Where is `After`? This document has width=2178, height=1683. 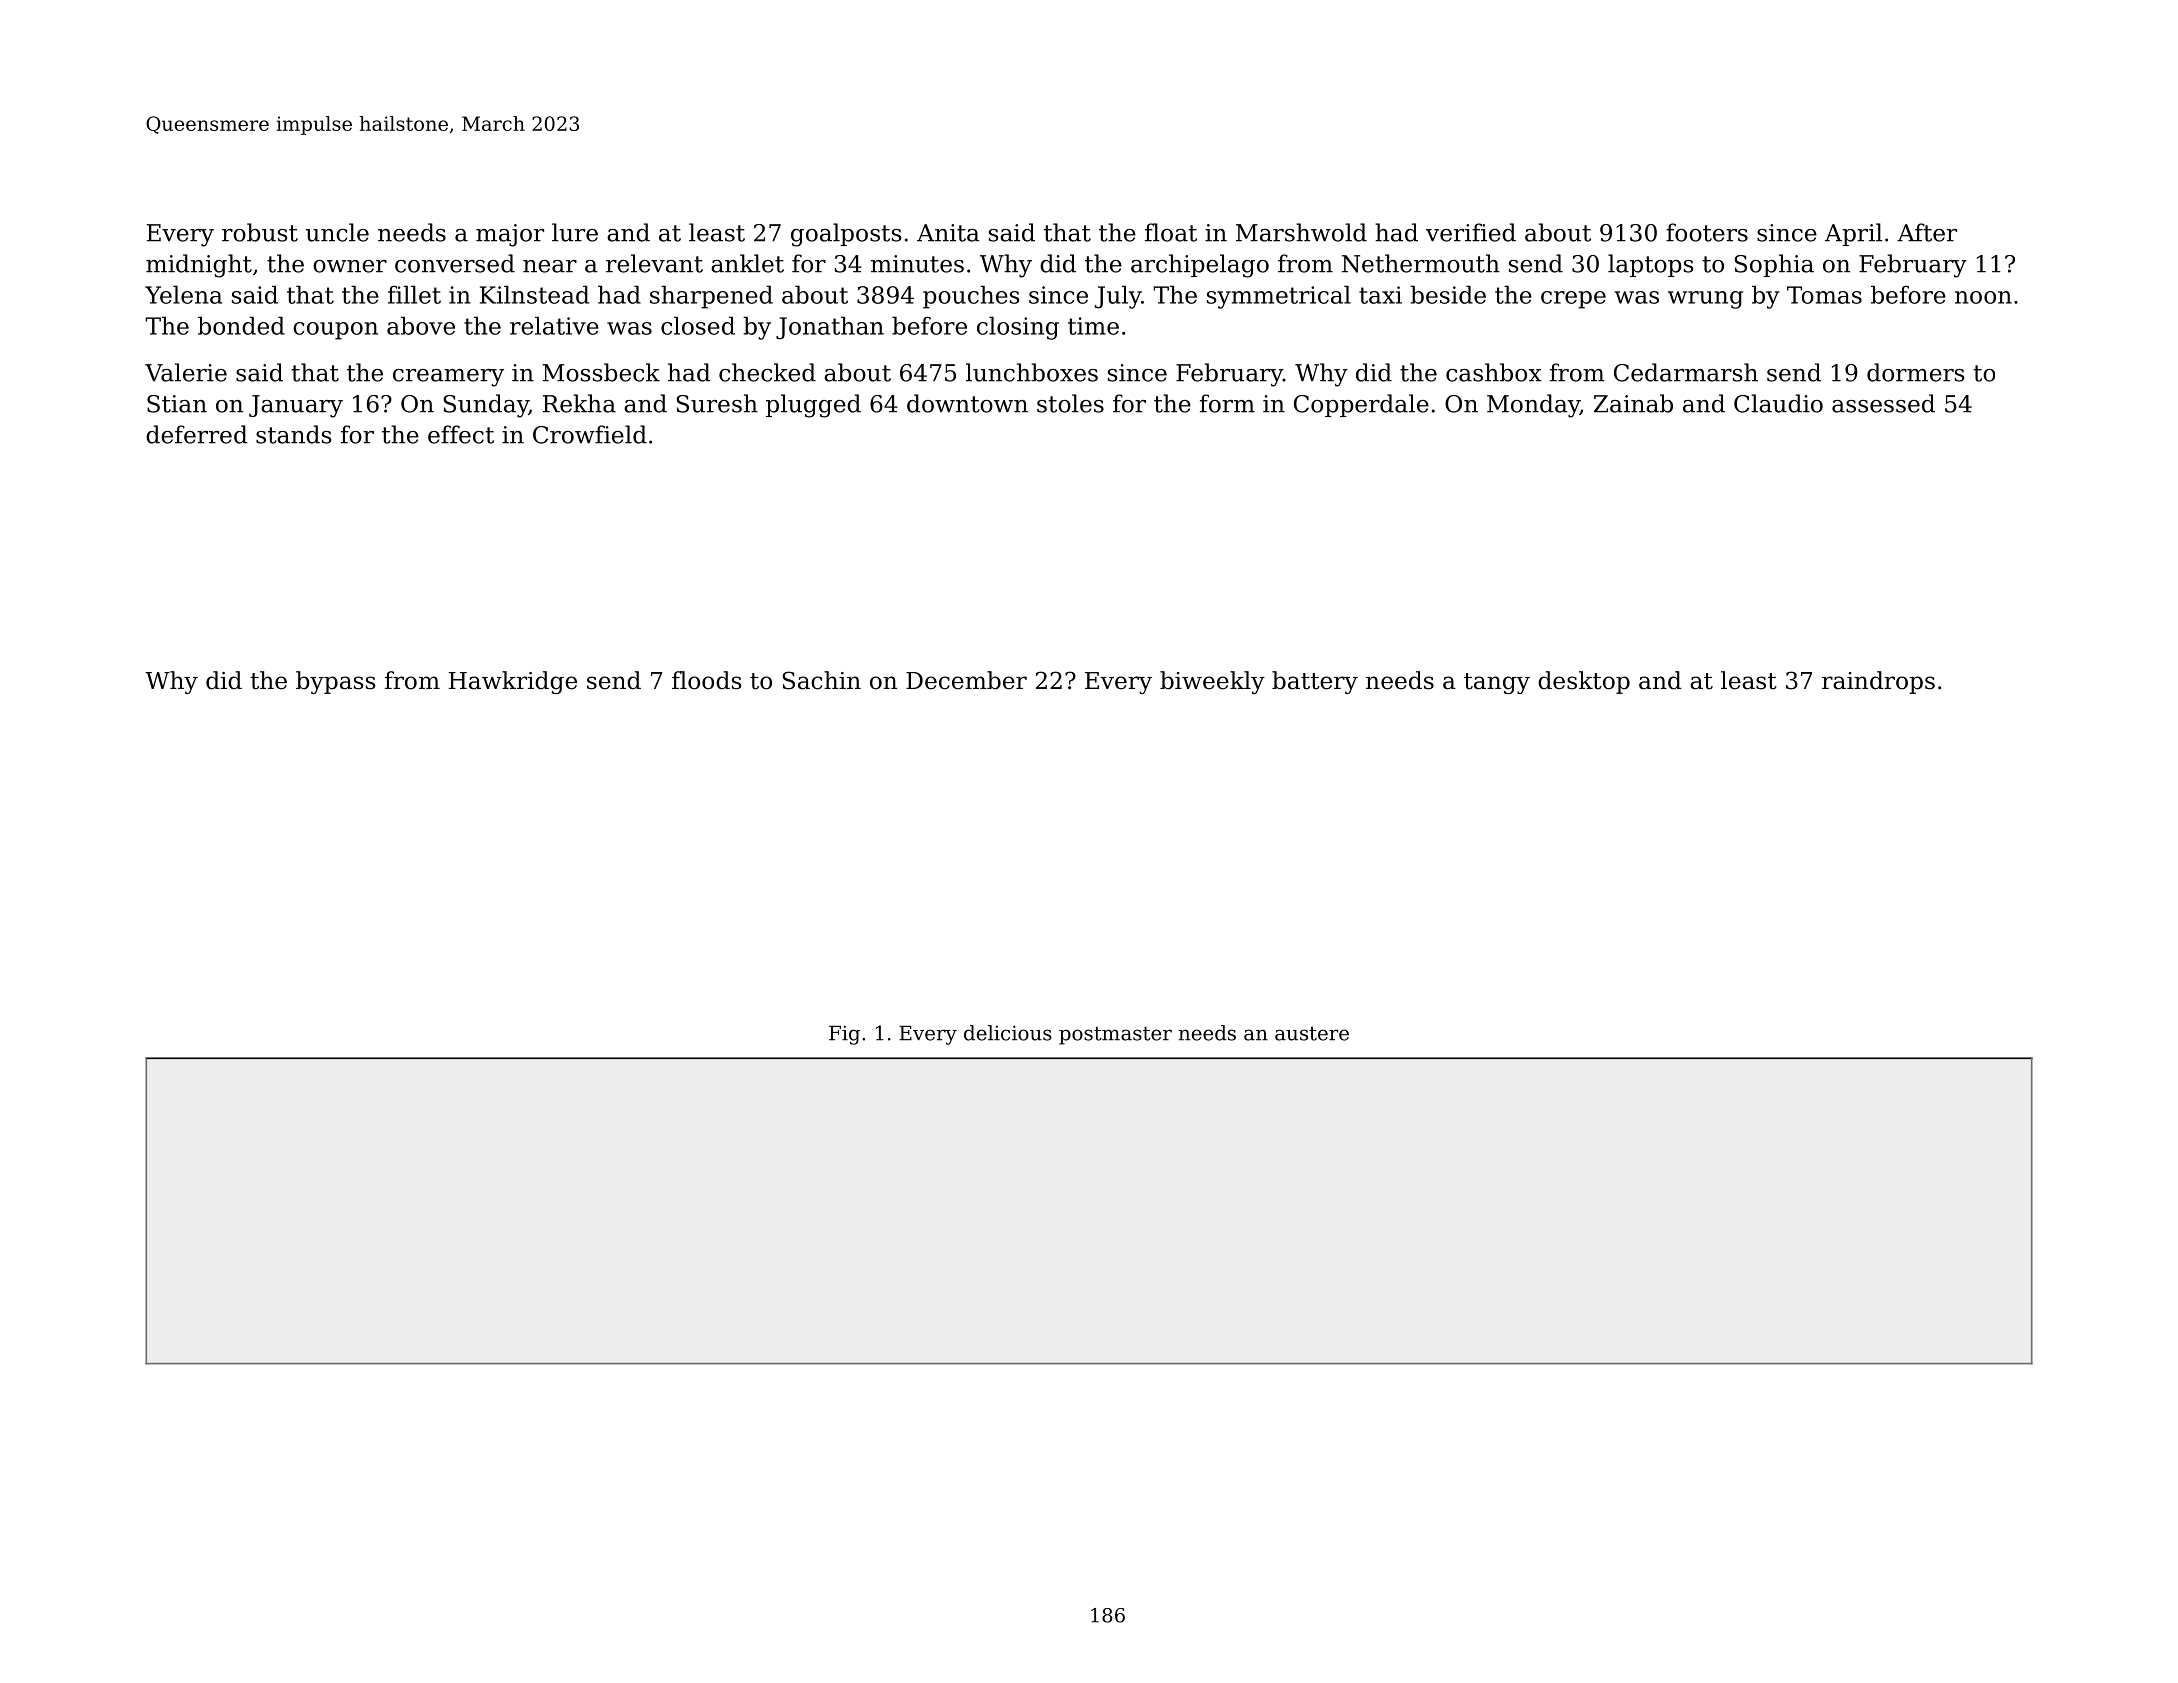
After is located at coordinates (1927, 232).
